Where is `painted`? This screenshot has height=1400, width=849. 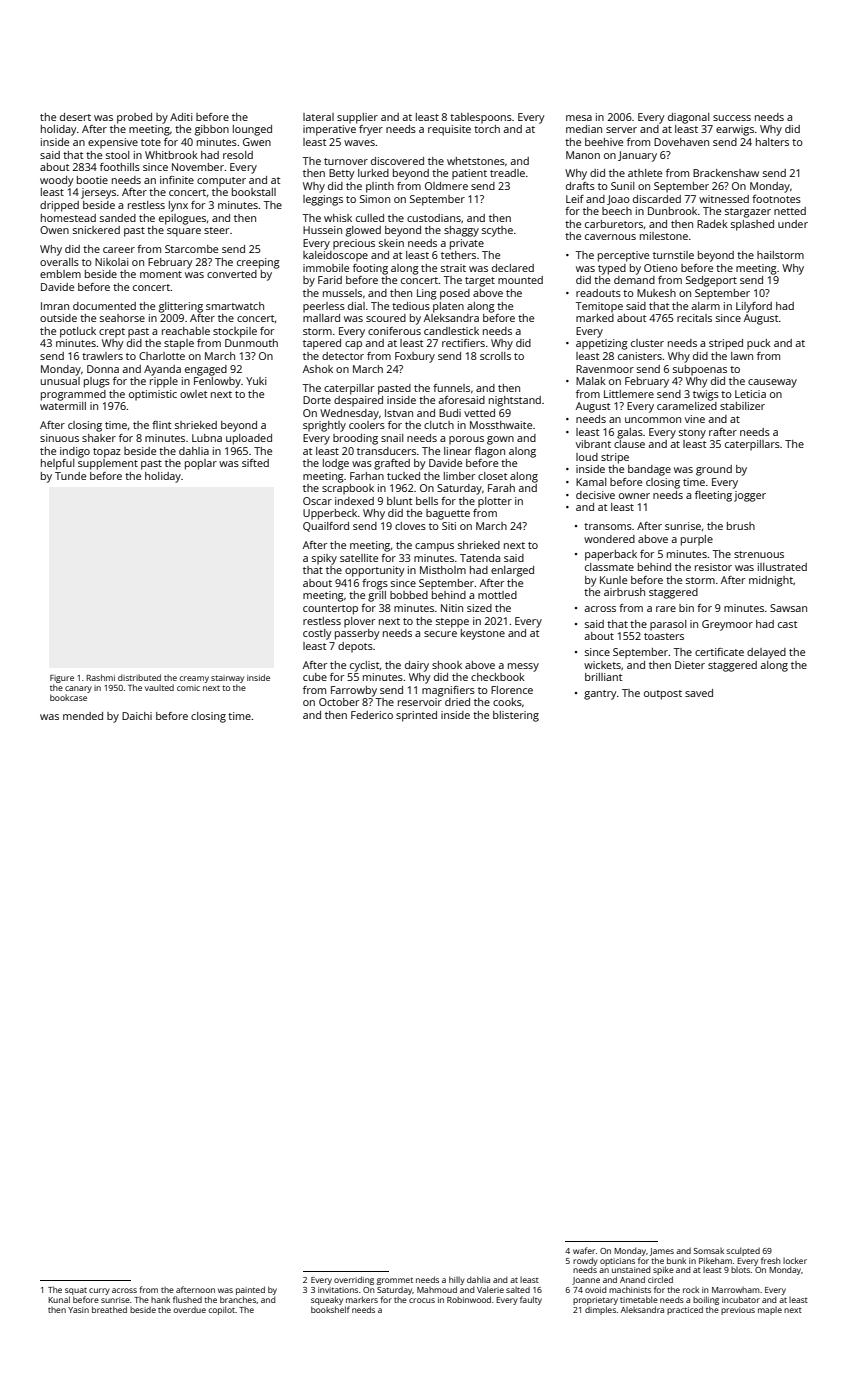
painted is located at coordinates (250, 1290).
